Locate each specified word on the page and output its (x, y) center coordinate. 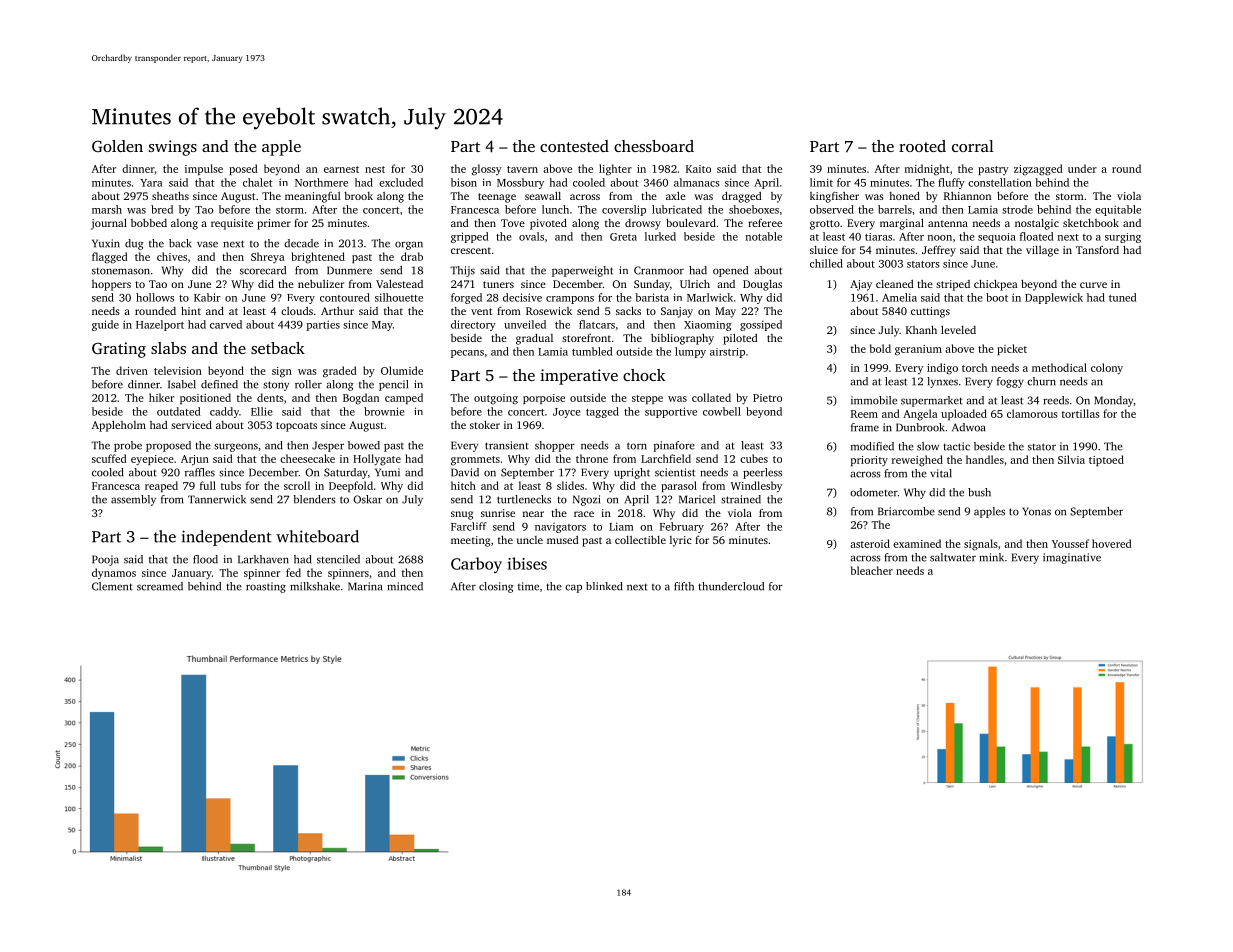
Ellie (262, 411)
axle (676, 195)
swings (173, 148)
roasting (266, 587)
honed (904, 196)
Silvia (1071, 459)
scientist (675, 472)
